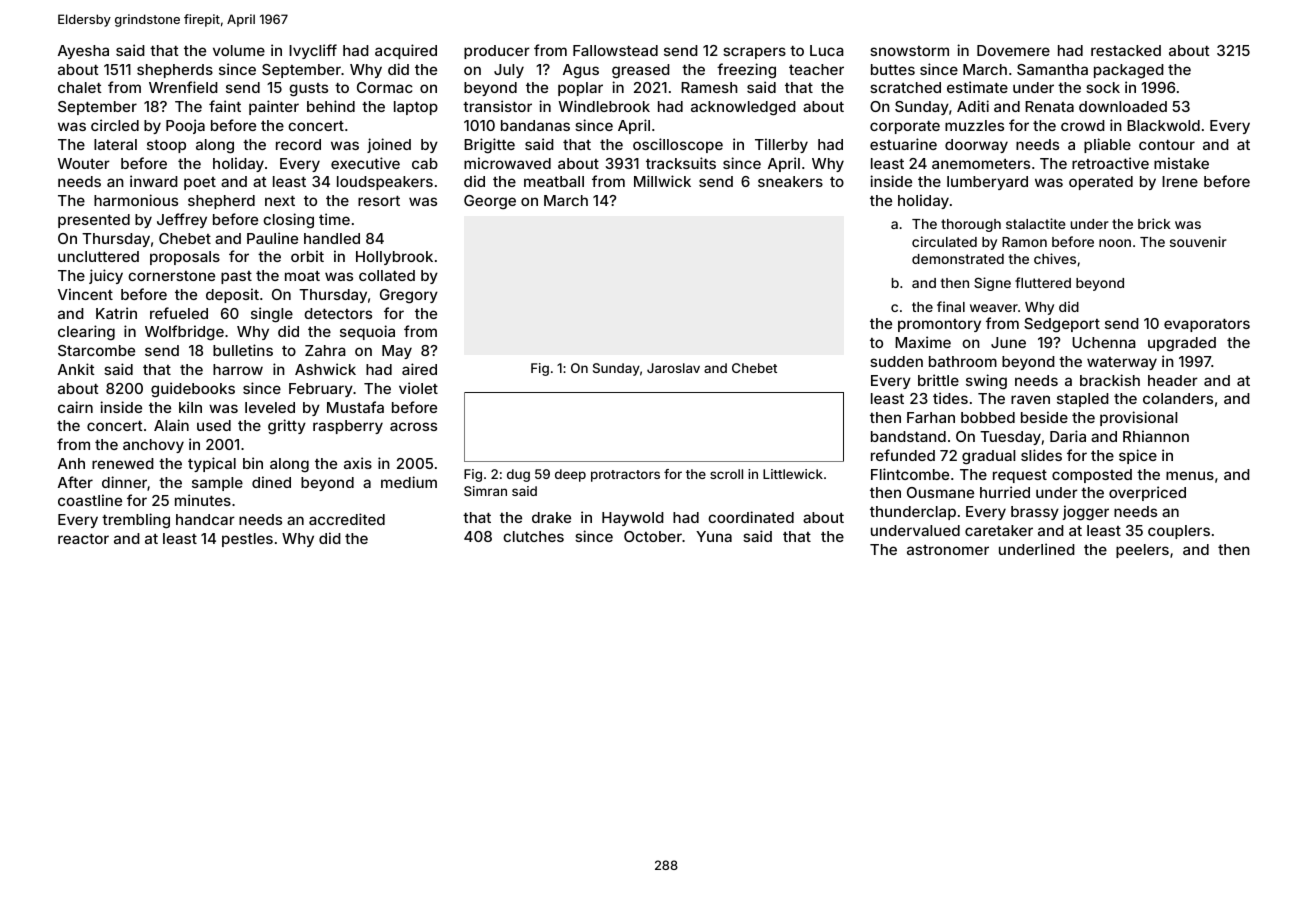  I want to click on Ramesh, so click(709, 87).
